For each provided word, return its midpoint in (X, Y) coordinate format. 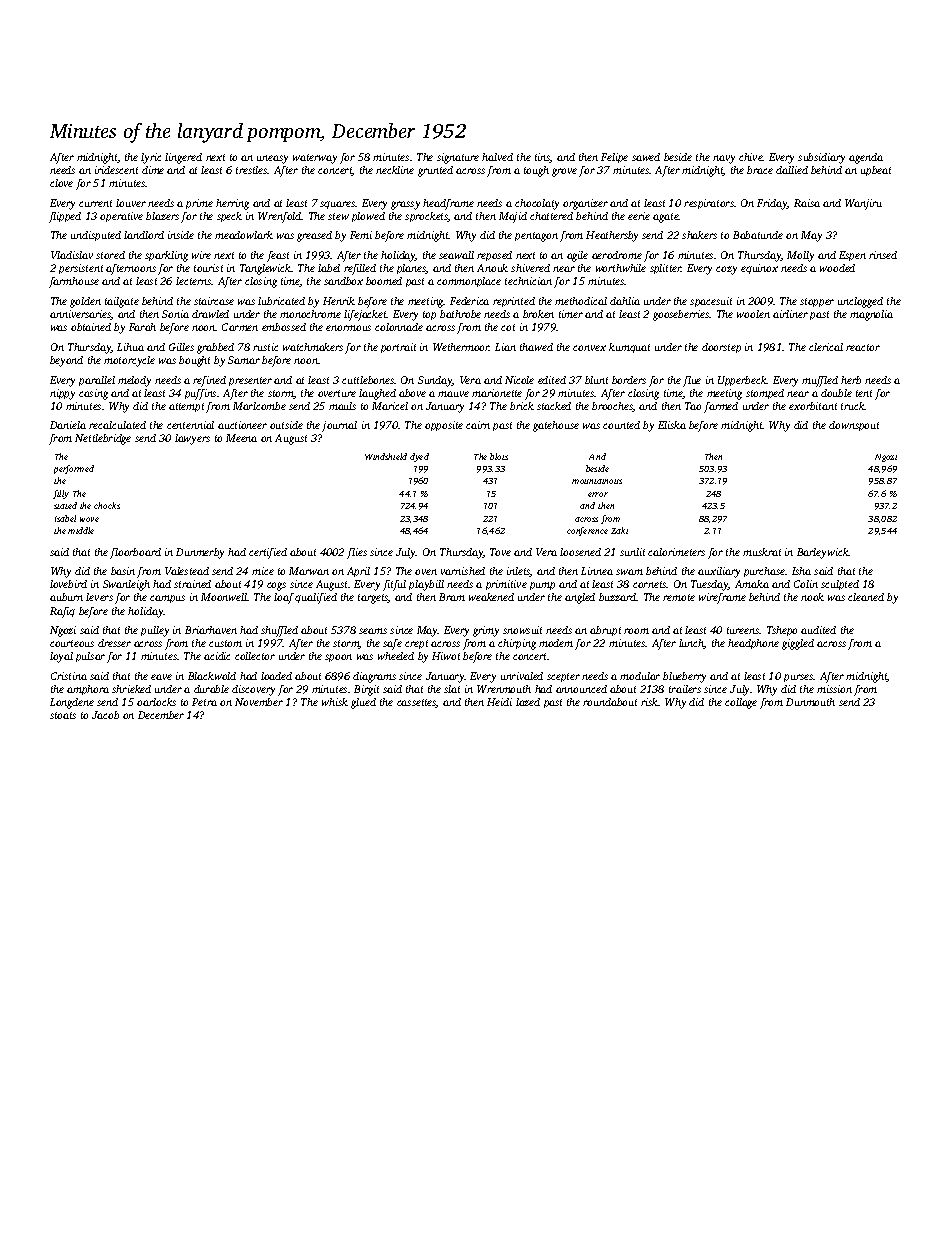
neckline (395, 170)
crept (416, 644)
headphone (753, 644)
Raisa (807, 203)
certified (268, 553)
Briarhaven (211, 630)
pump (542, 586)
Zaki (619, 530)
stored (110, 255)
